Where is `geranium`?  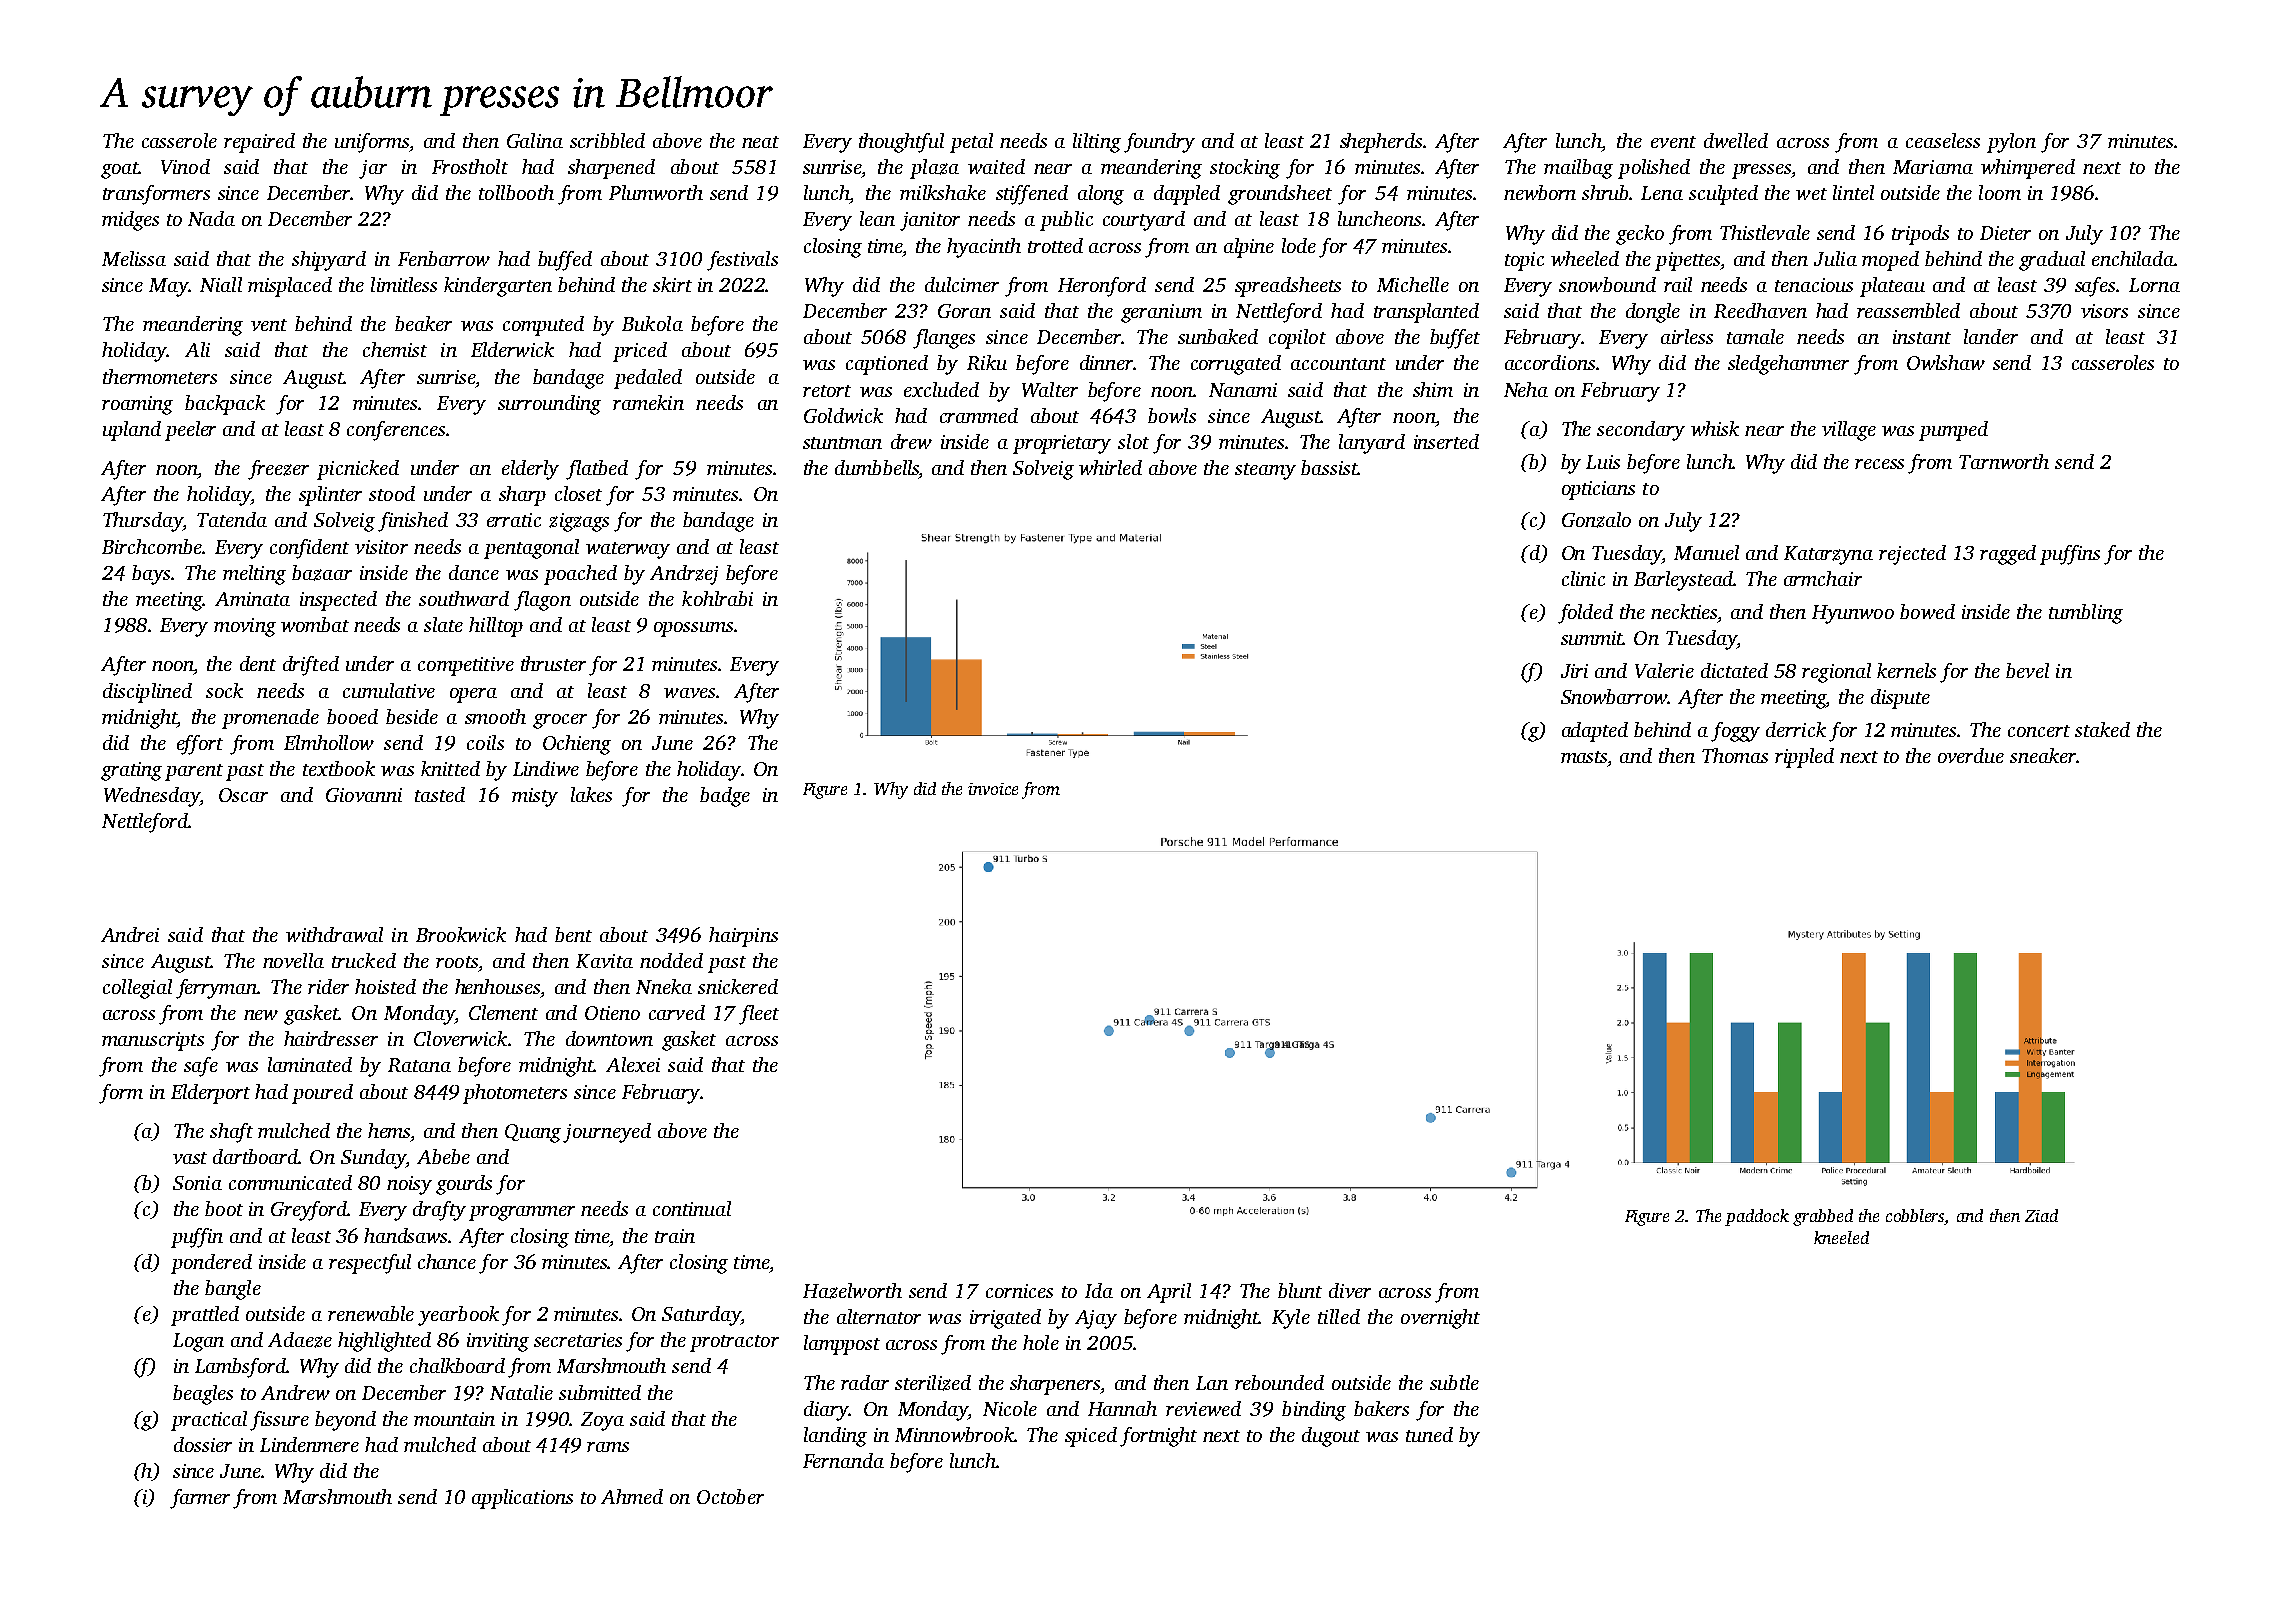
geranium is located at coordinates (1161, 313).
